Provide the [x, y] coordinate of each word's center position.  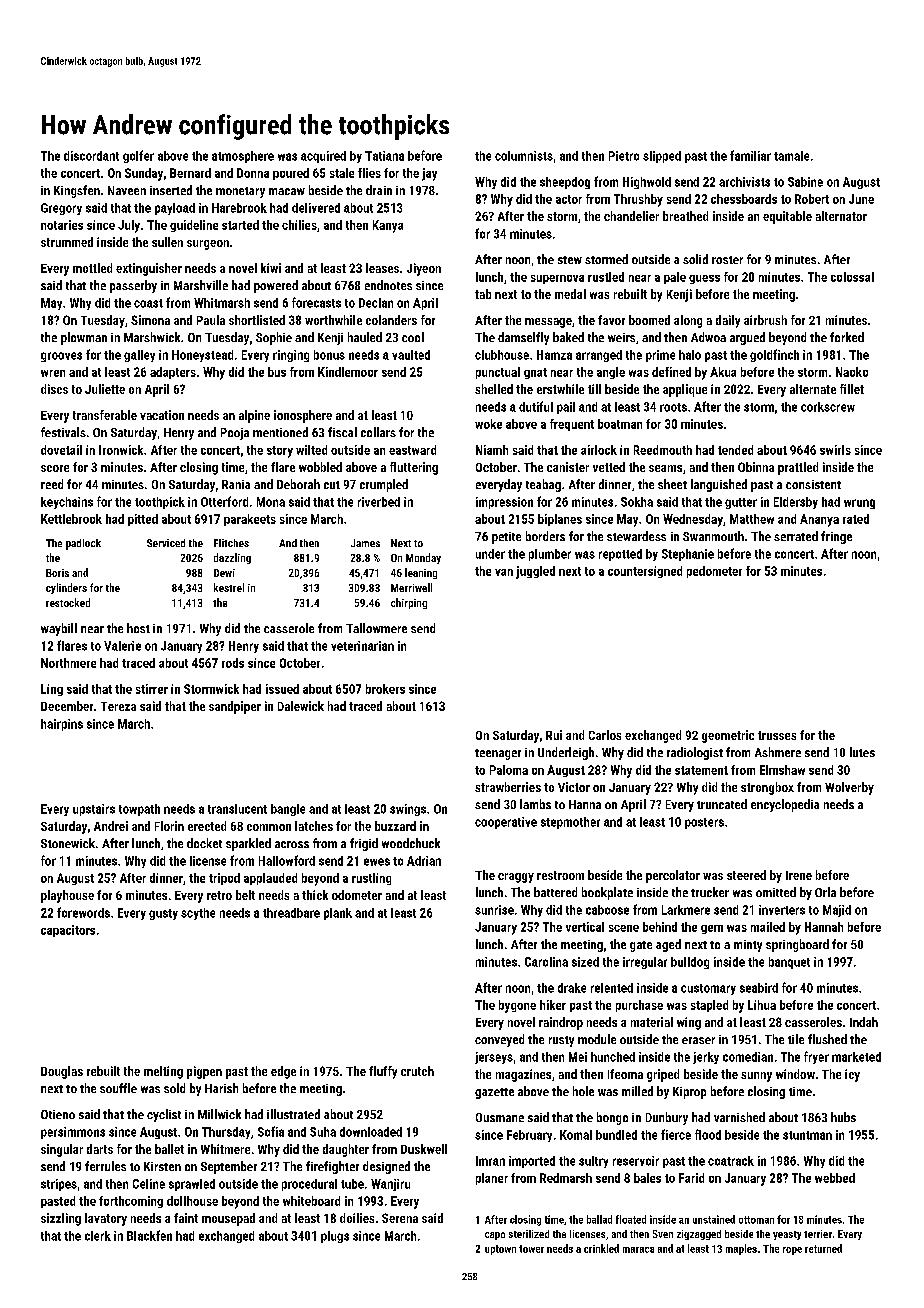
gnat [535, 373]
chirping [409, 603]
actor [569, 199]
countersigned [645, 572]
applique [685, 390]
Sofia [271, 1131]
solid [695, 259]
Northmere [68, 663]
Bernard [190, 173]
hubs [843, 1117]
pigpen [204, 1072]
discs [54, 389]
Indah [864, 1022]
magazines [523, 1075]
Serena [400, 1218]
